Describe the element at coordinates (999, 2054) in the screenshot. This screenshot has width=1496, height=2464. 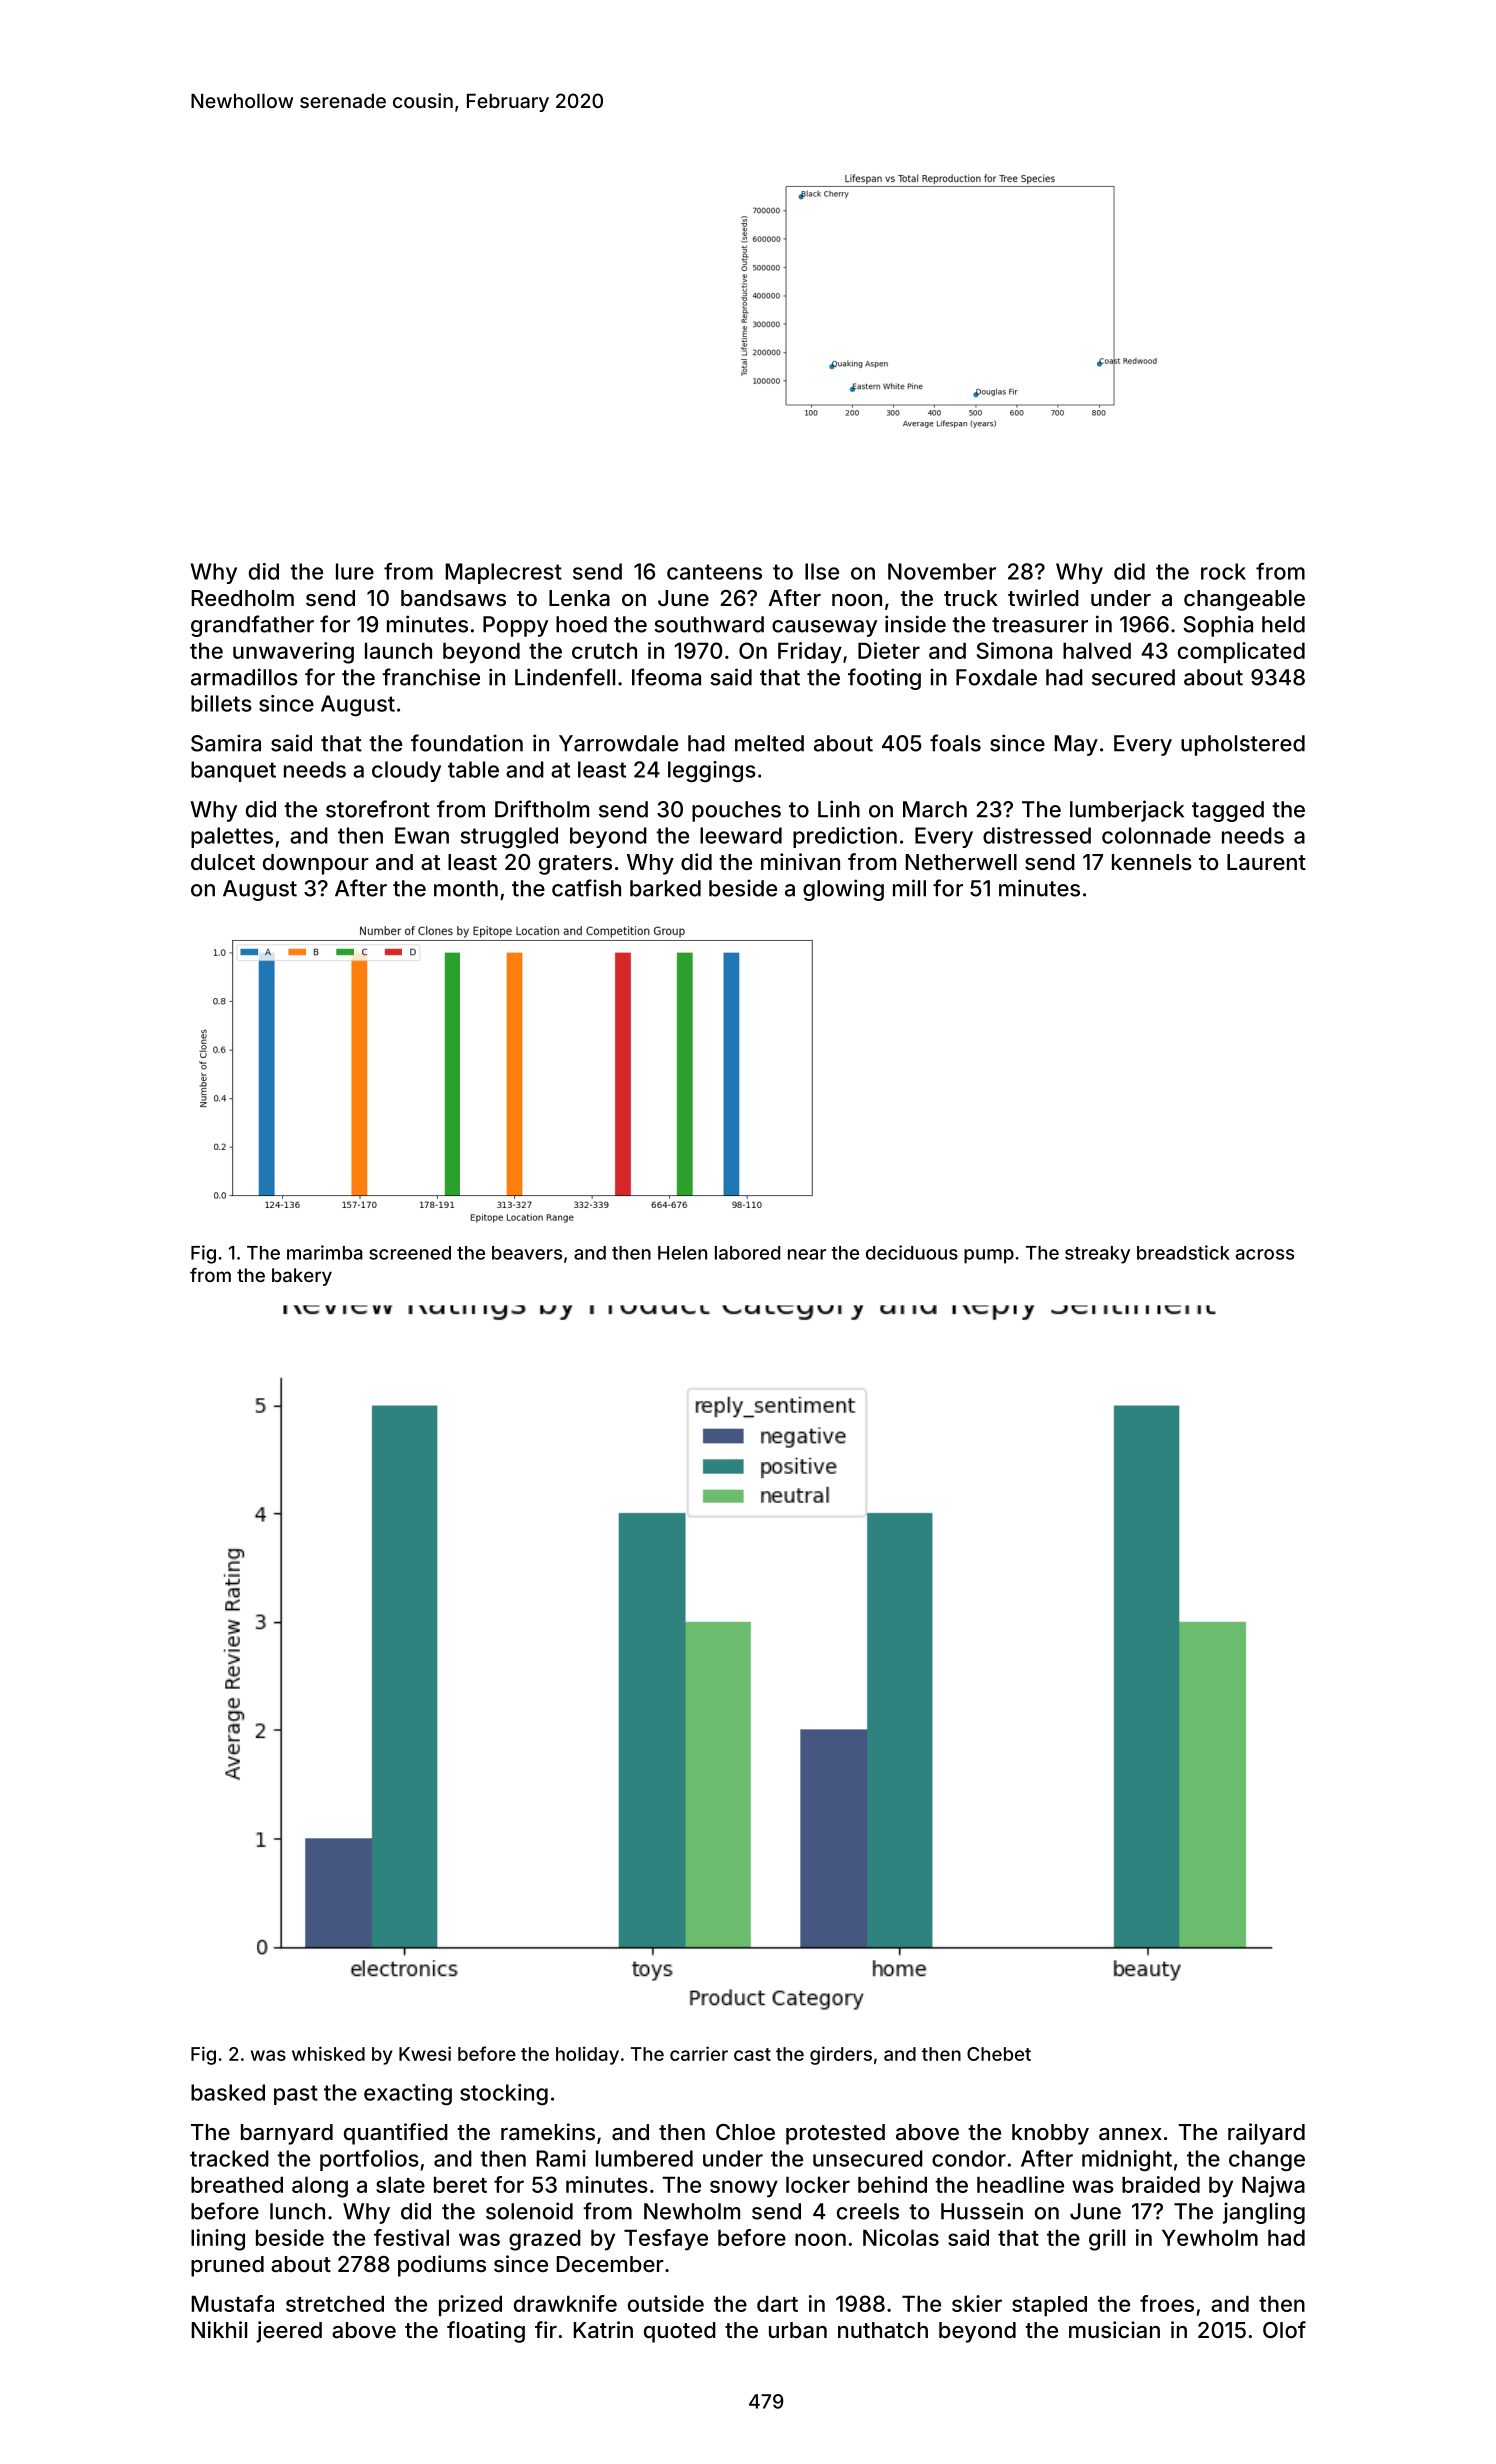
I see `Chebet` at that location.
